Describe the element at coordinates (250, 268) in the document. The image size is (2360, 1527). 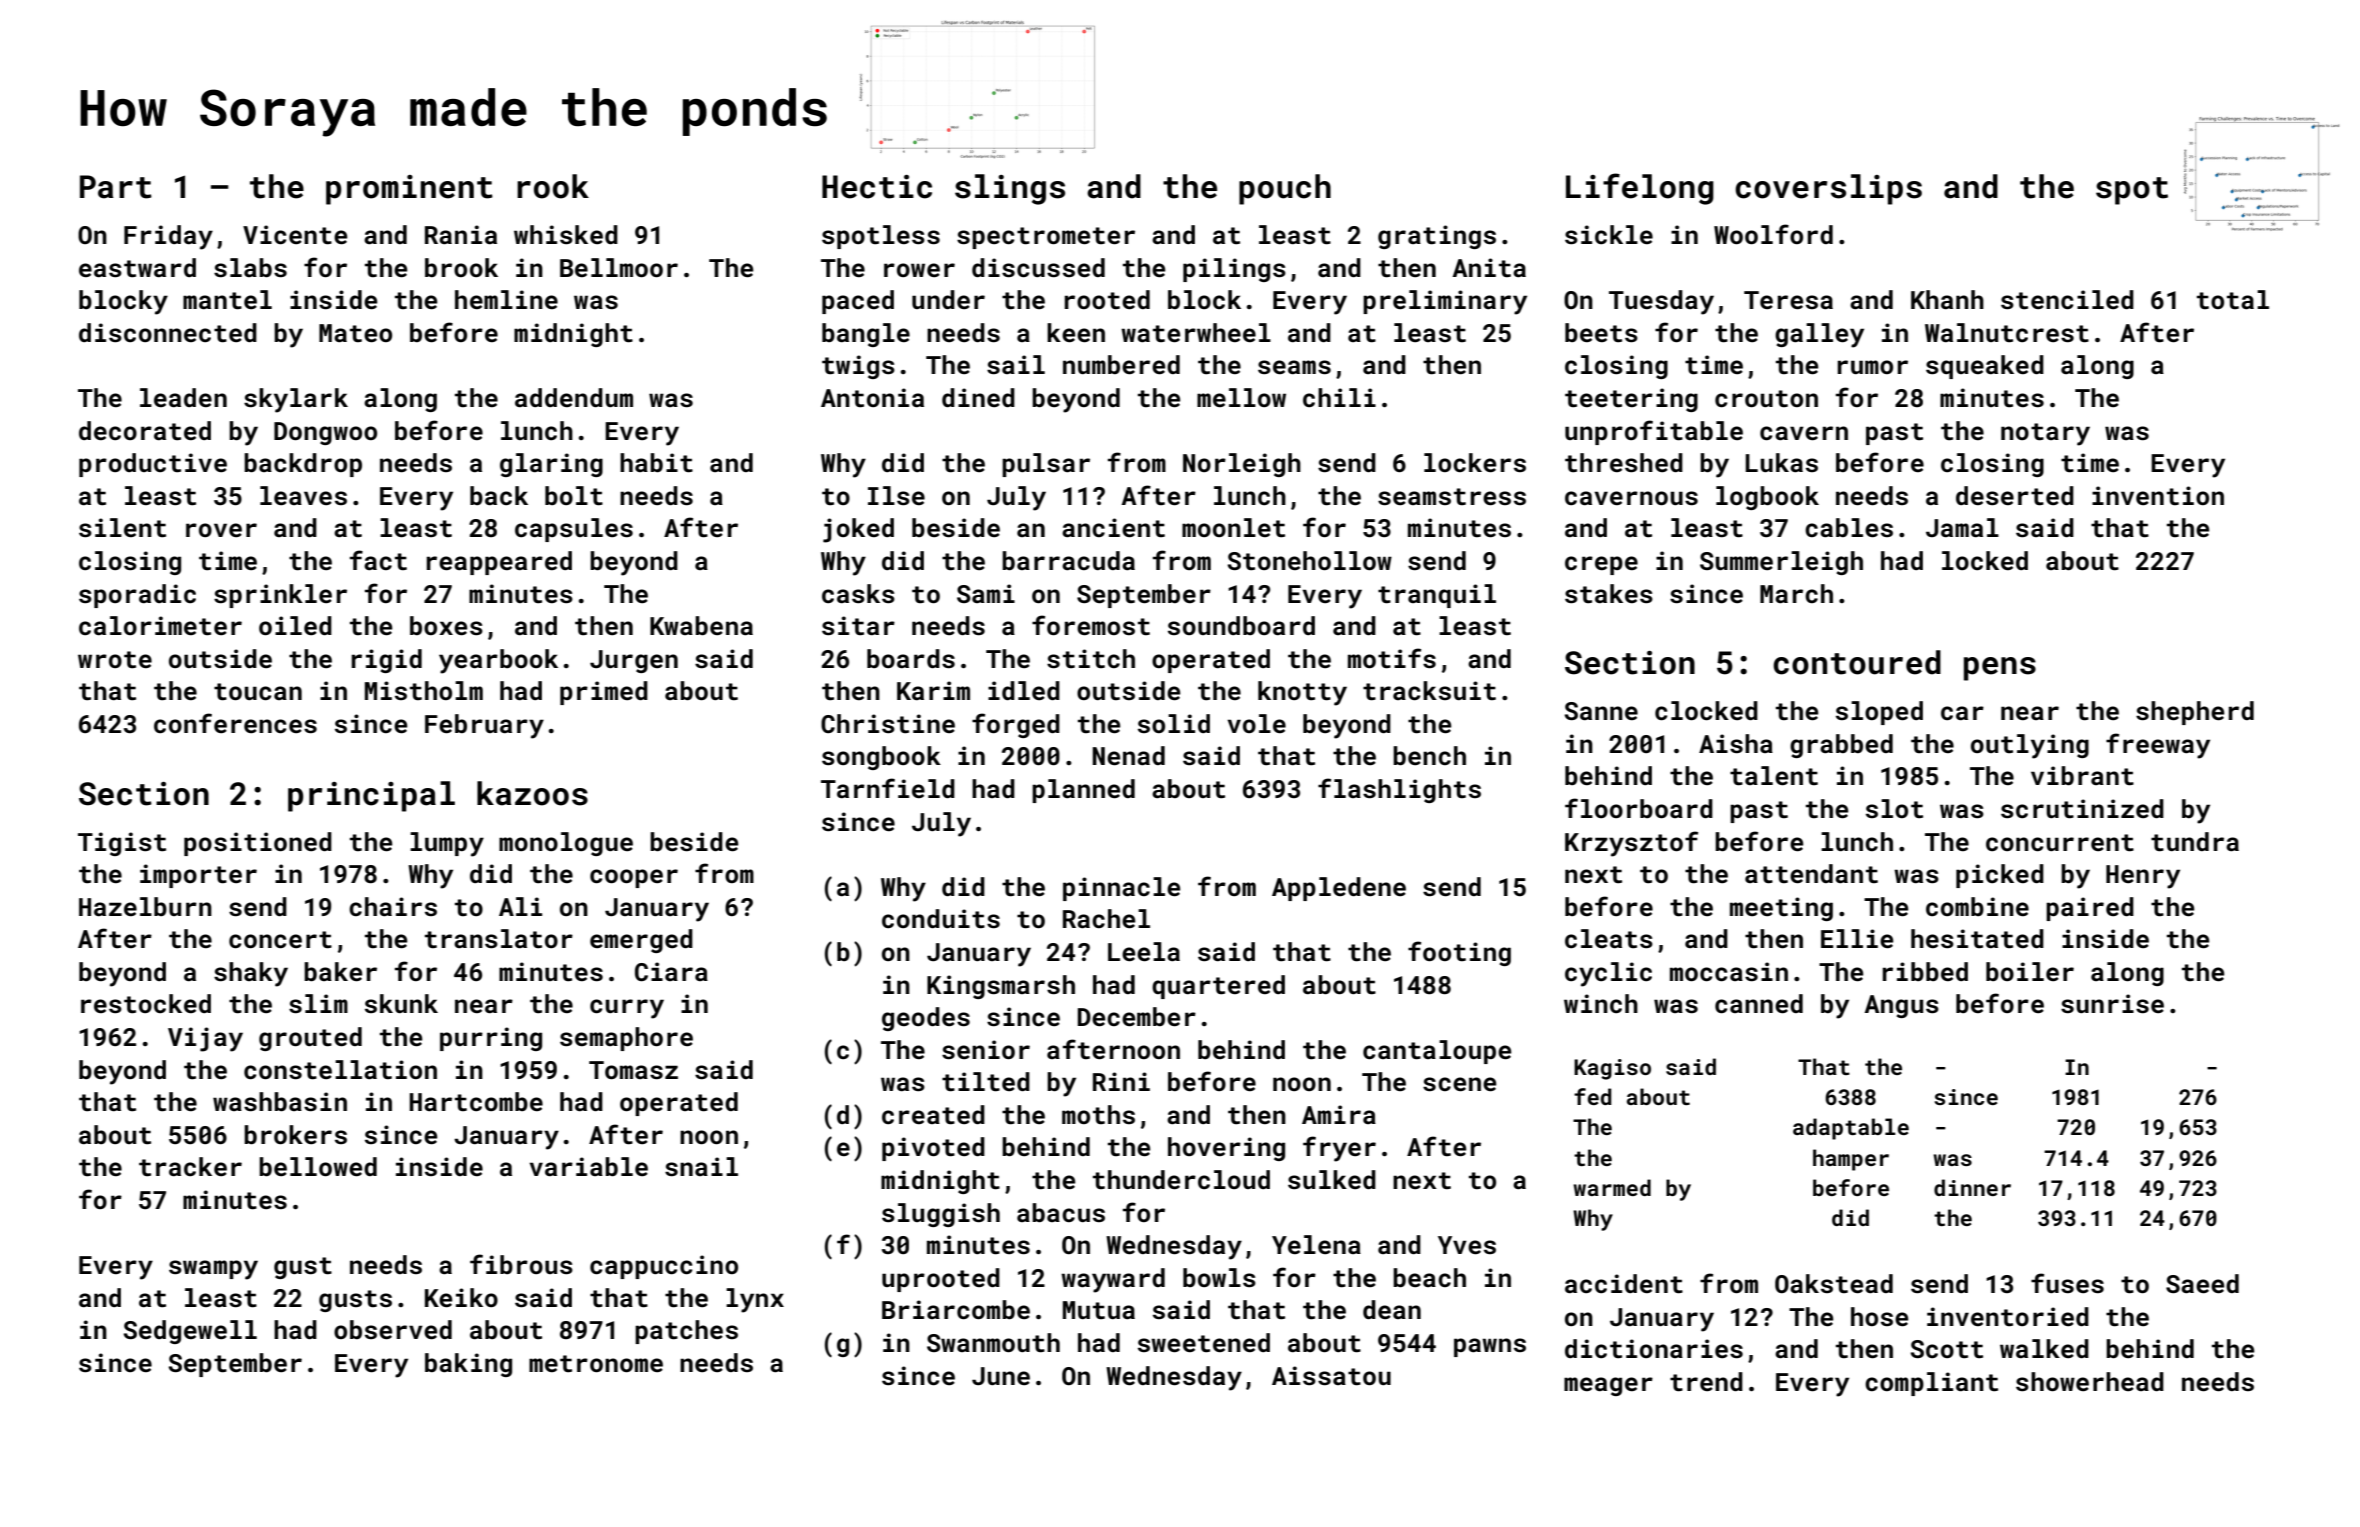
I see `slabs` at that location.
